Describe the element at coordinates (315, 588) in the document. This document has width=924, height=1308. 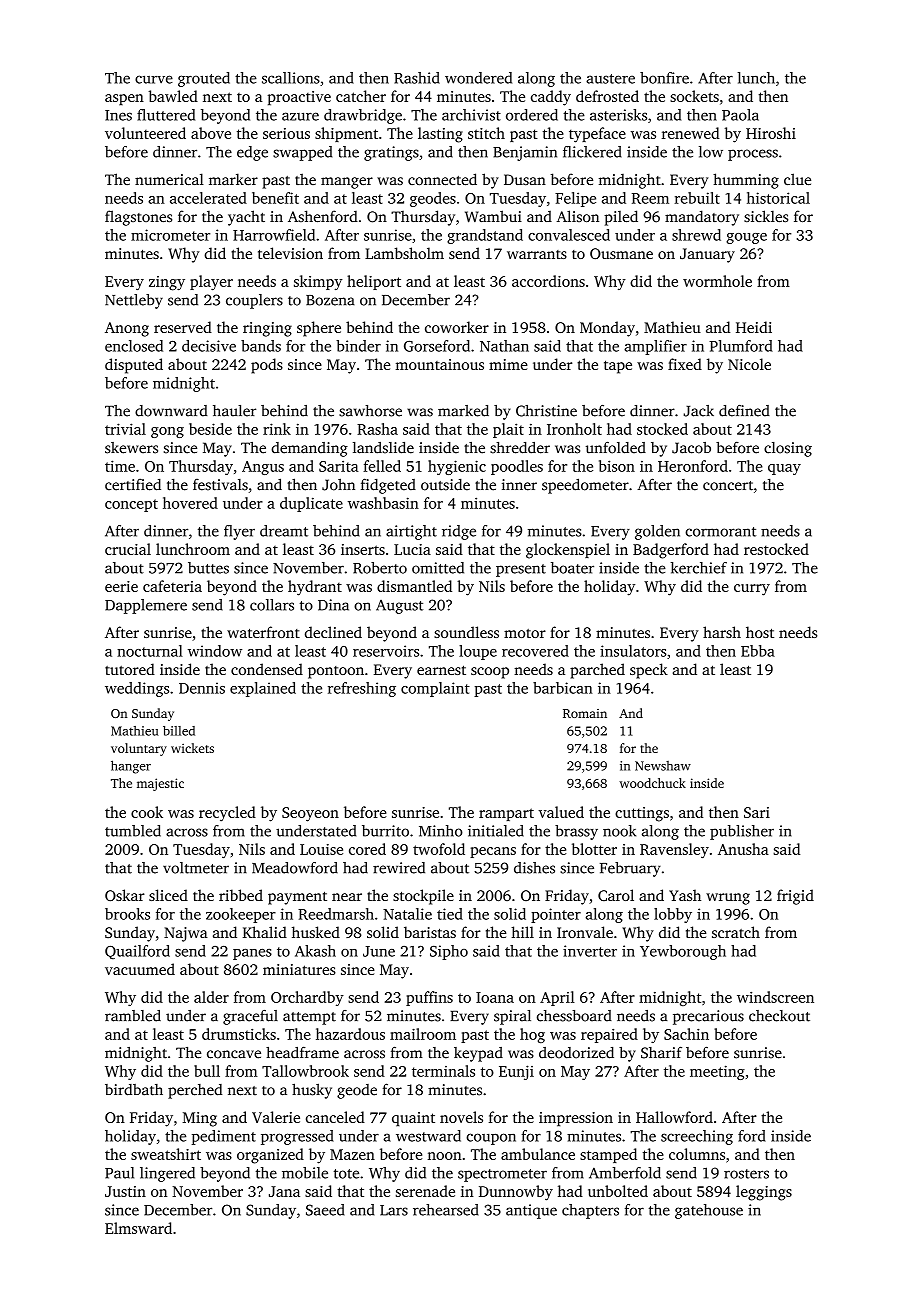
I see `hydrant` at that location.
